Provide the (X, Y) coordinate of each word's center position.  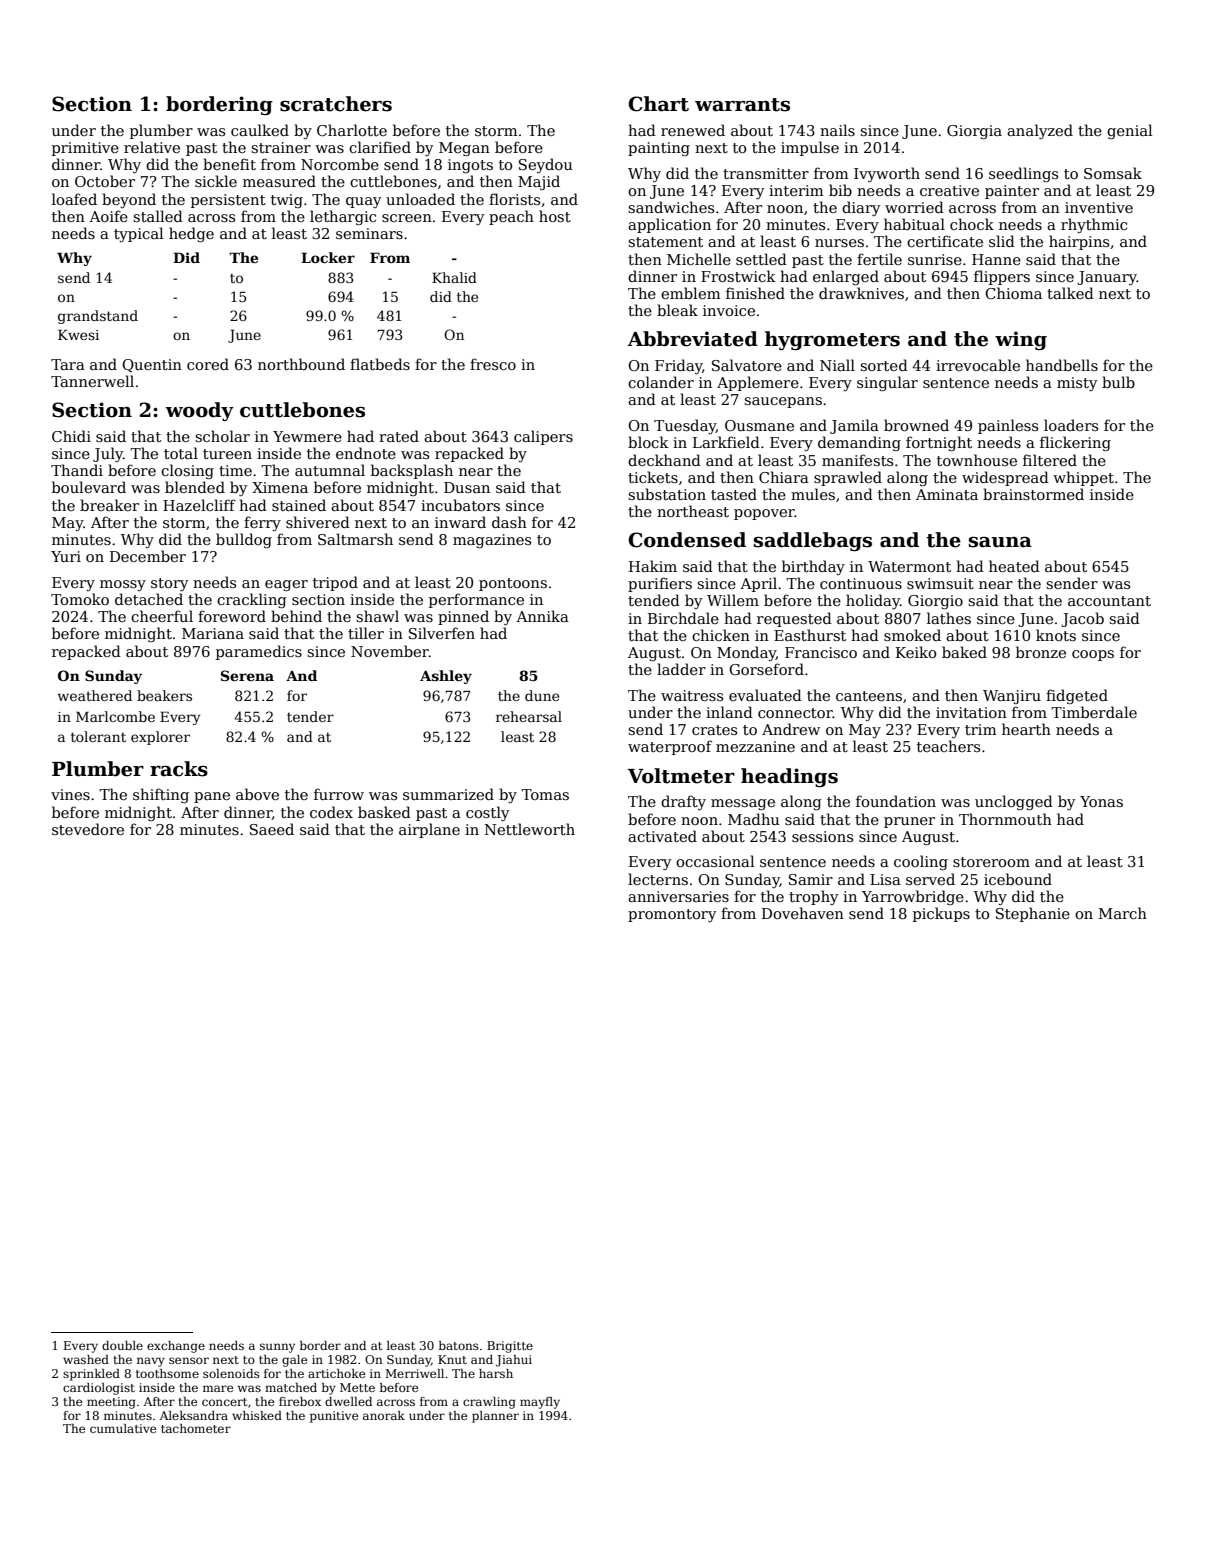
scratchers (336, 104)
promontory (672, 915)
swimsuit (940, 583)
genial (1129, 131)
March (1123, 913)
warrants (742, 105)
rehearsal (529, 716)
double (122, 1345)
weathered (95, 695)
